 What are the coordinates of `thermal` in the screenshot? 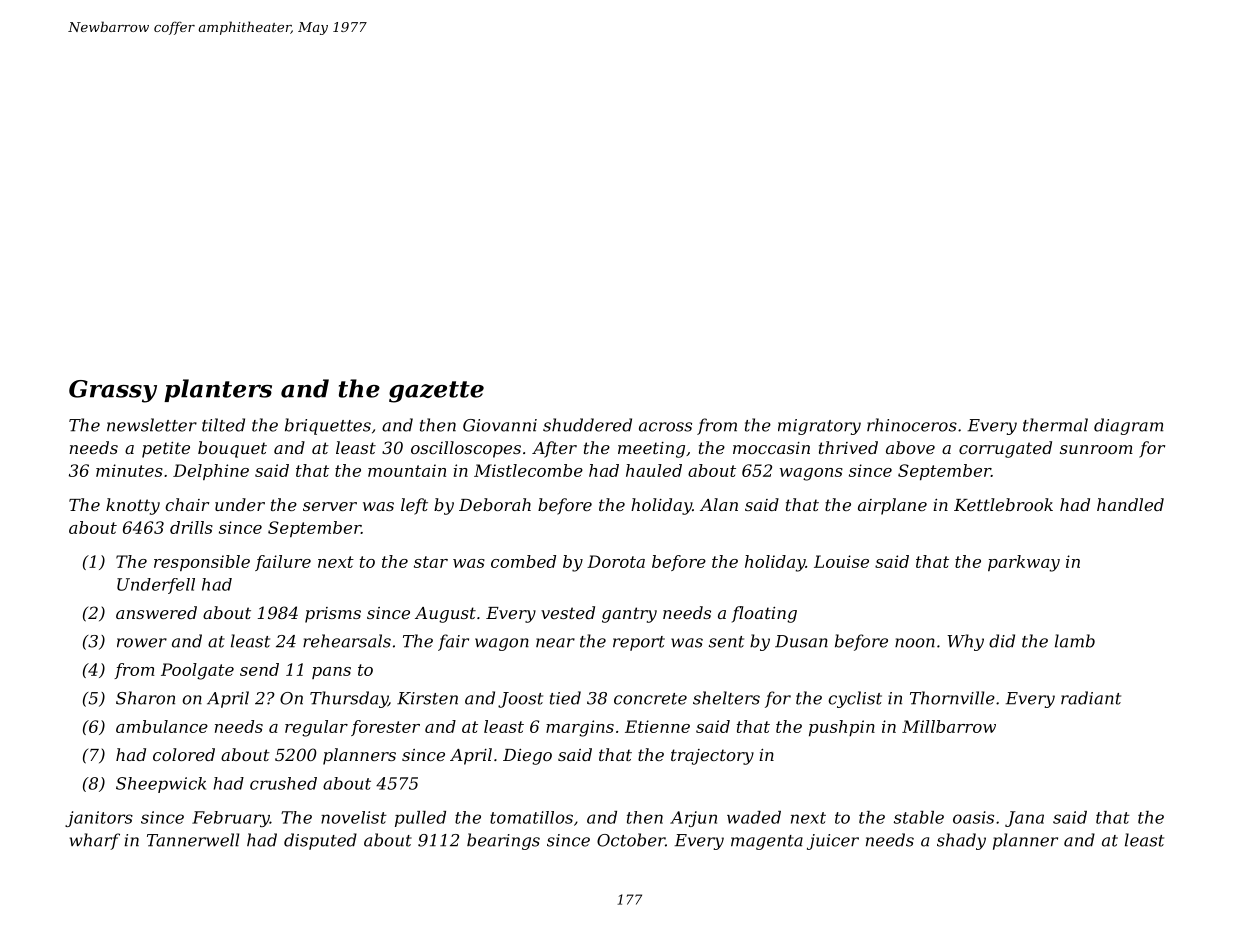 It's located at (1055, 425).
